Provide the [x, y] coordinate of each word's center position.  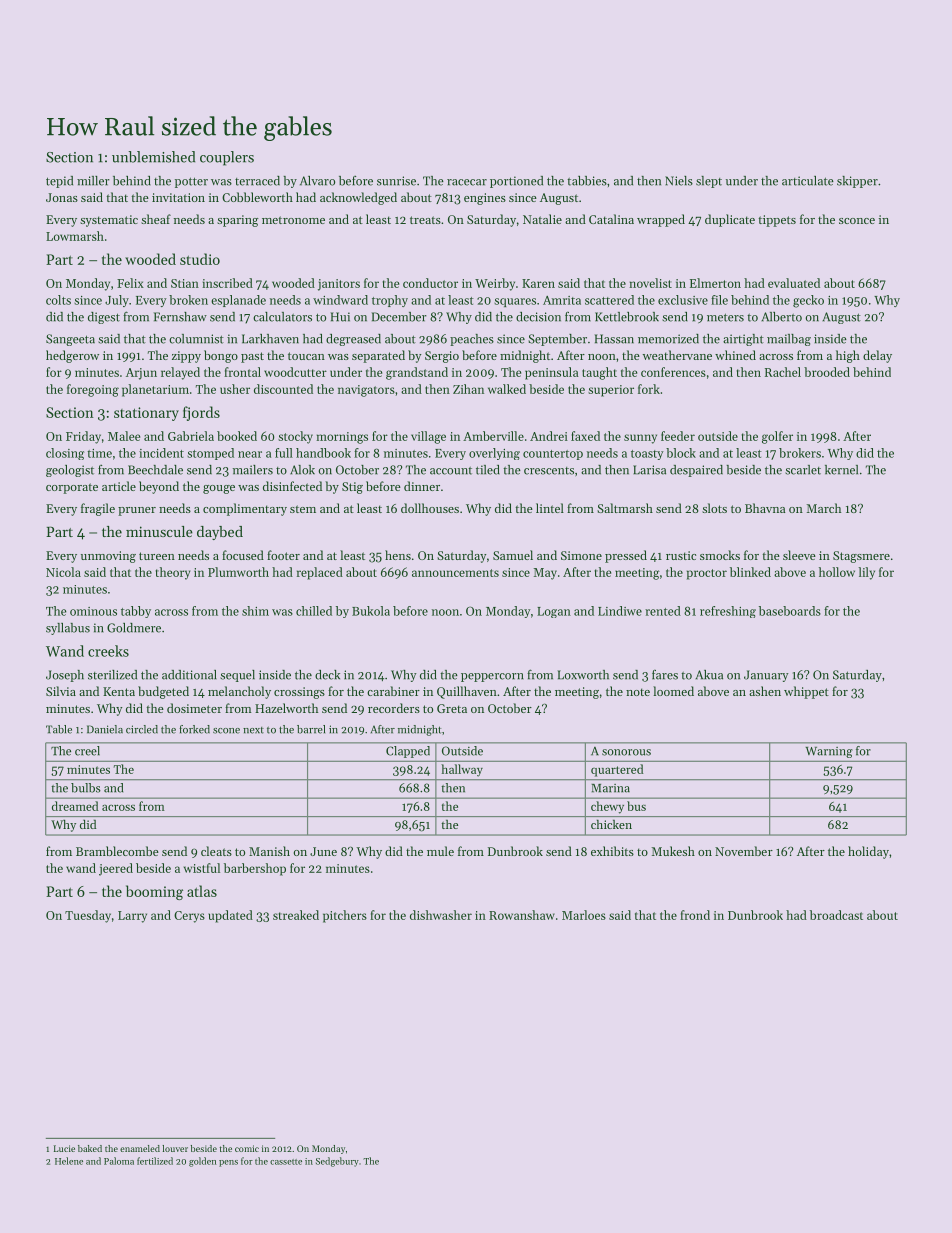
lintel [550, 508]
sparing [238, 221]
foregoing [93, 390]
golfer [777, 437]
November [744, 851]
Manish [269, 851]
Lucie [64, 1148]
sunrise [396, 181]
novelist [650, 283]
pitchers [345, 916]
